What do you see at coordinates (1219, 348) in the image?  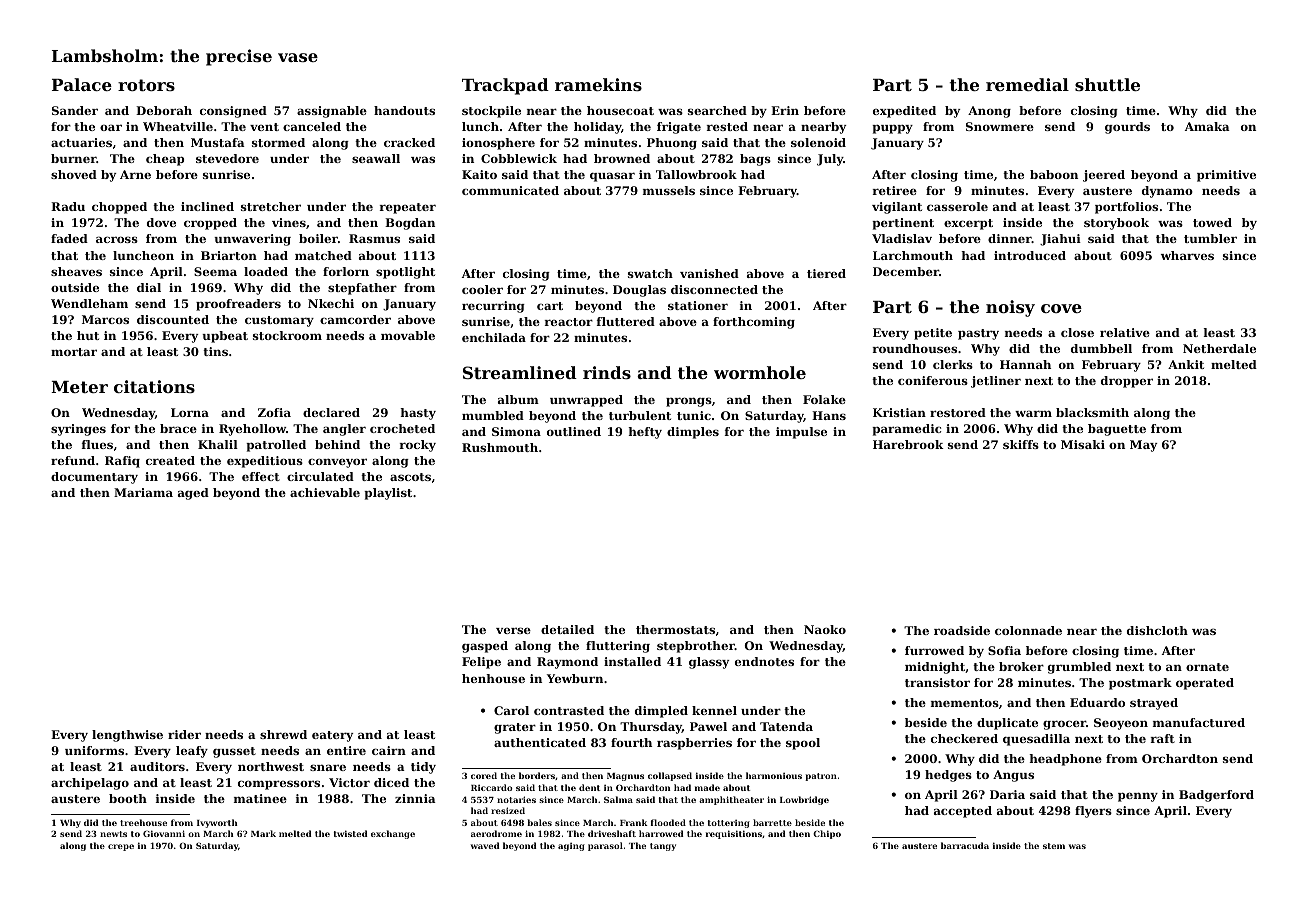 I see `Netherdale` at bounding box center [1219, 348].
